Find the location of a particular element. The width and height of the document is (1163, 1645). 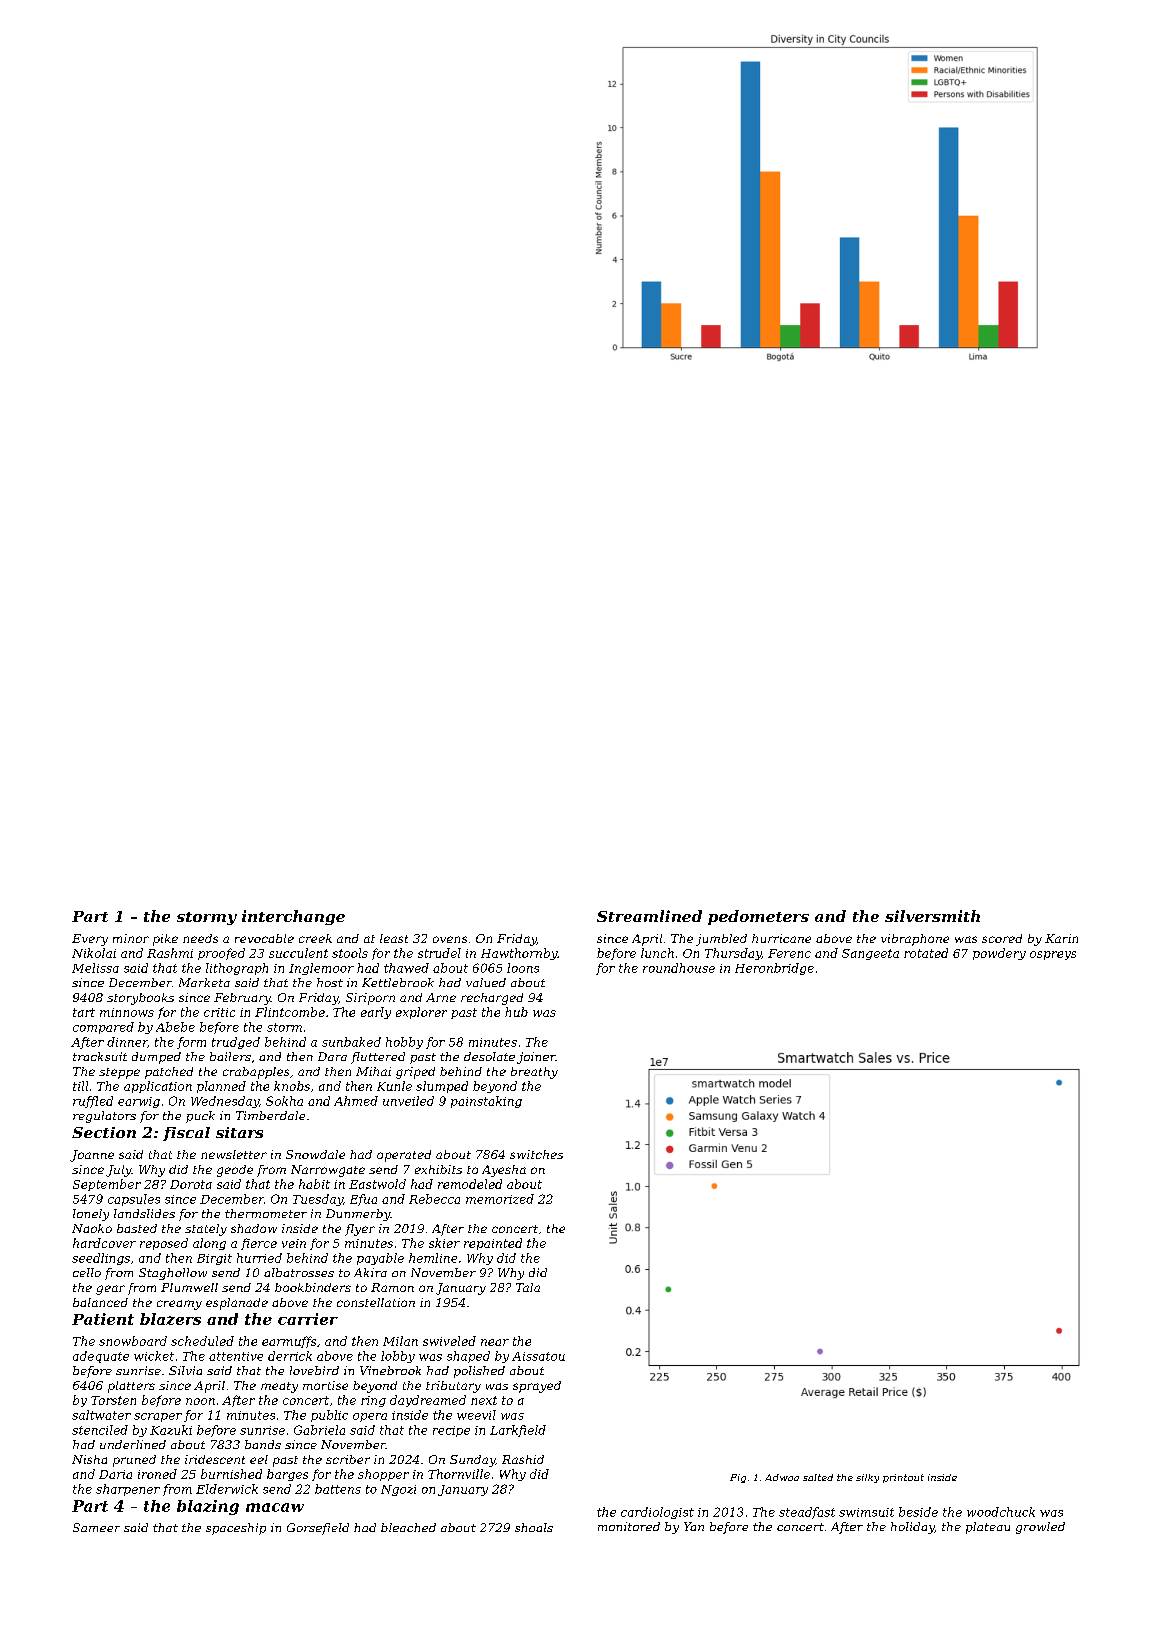

blazing is located at coordinates (208, 1507).
